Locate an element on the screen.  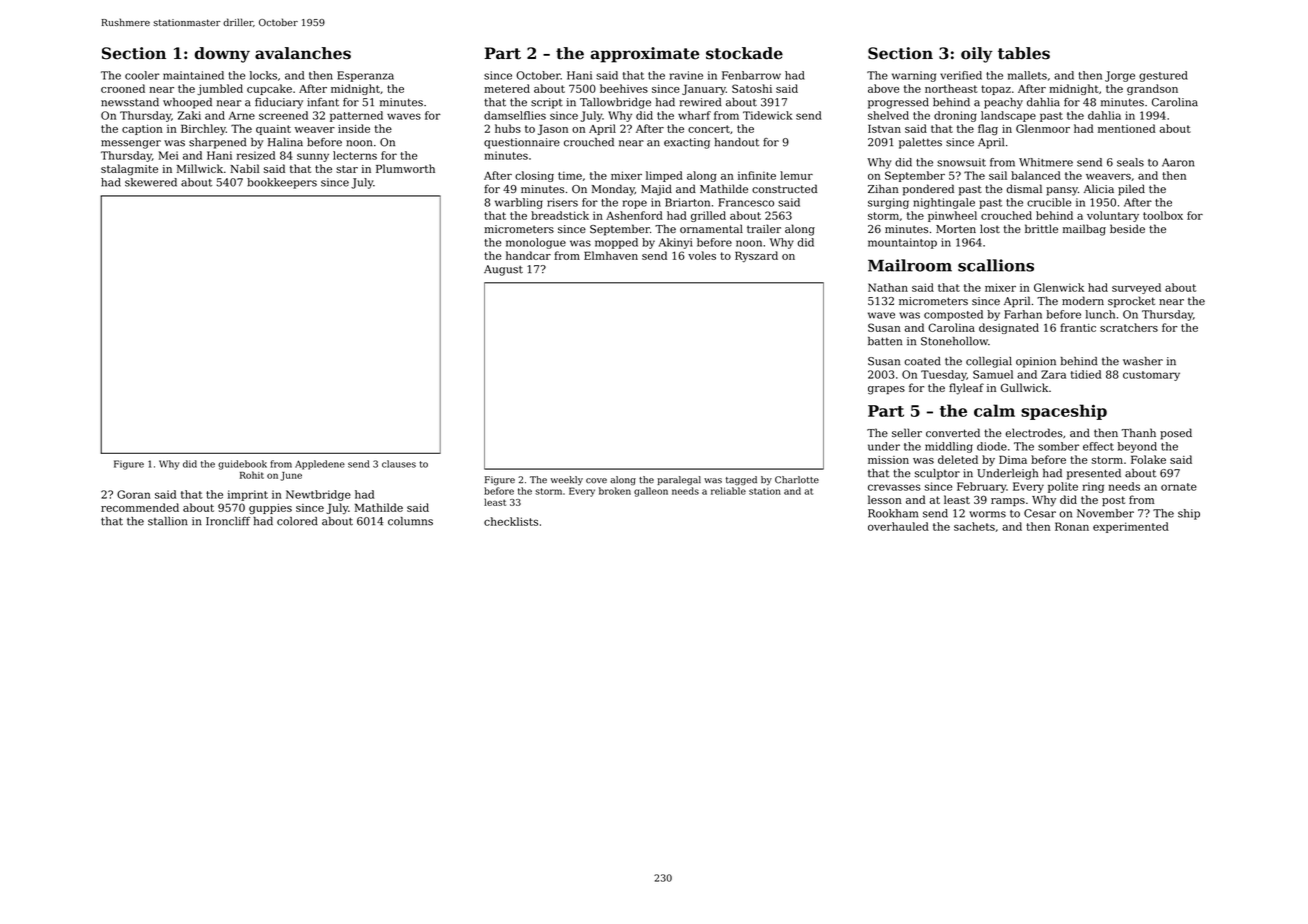
seller is located at coordinates (907, 432).
